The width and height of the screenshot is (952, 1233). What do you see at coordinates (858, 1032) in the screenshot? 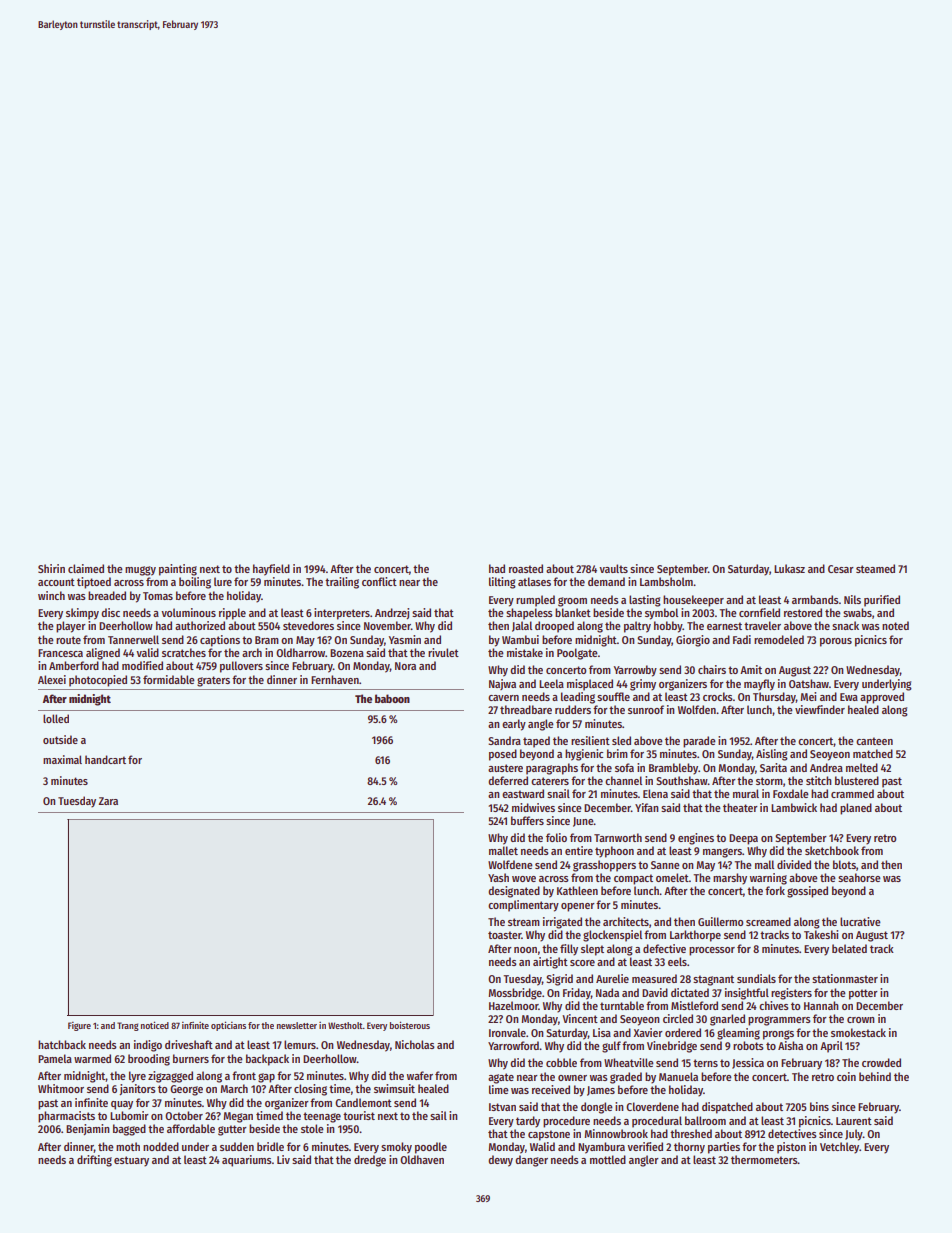
I see `smokestack` at bounding box center [858, 1032].
